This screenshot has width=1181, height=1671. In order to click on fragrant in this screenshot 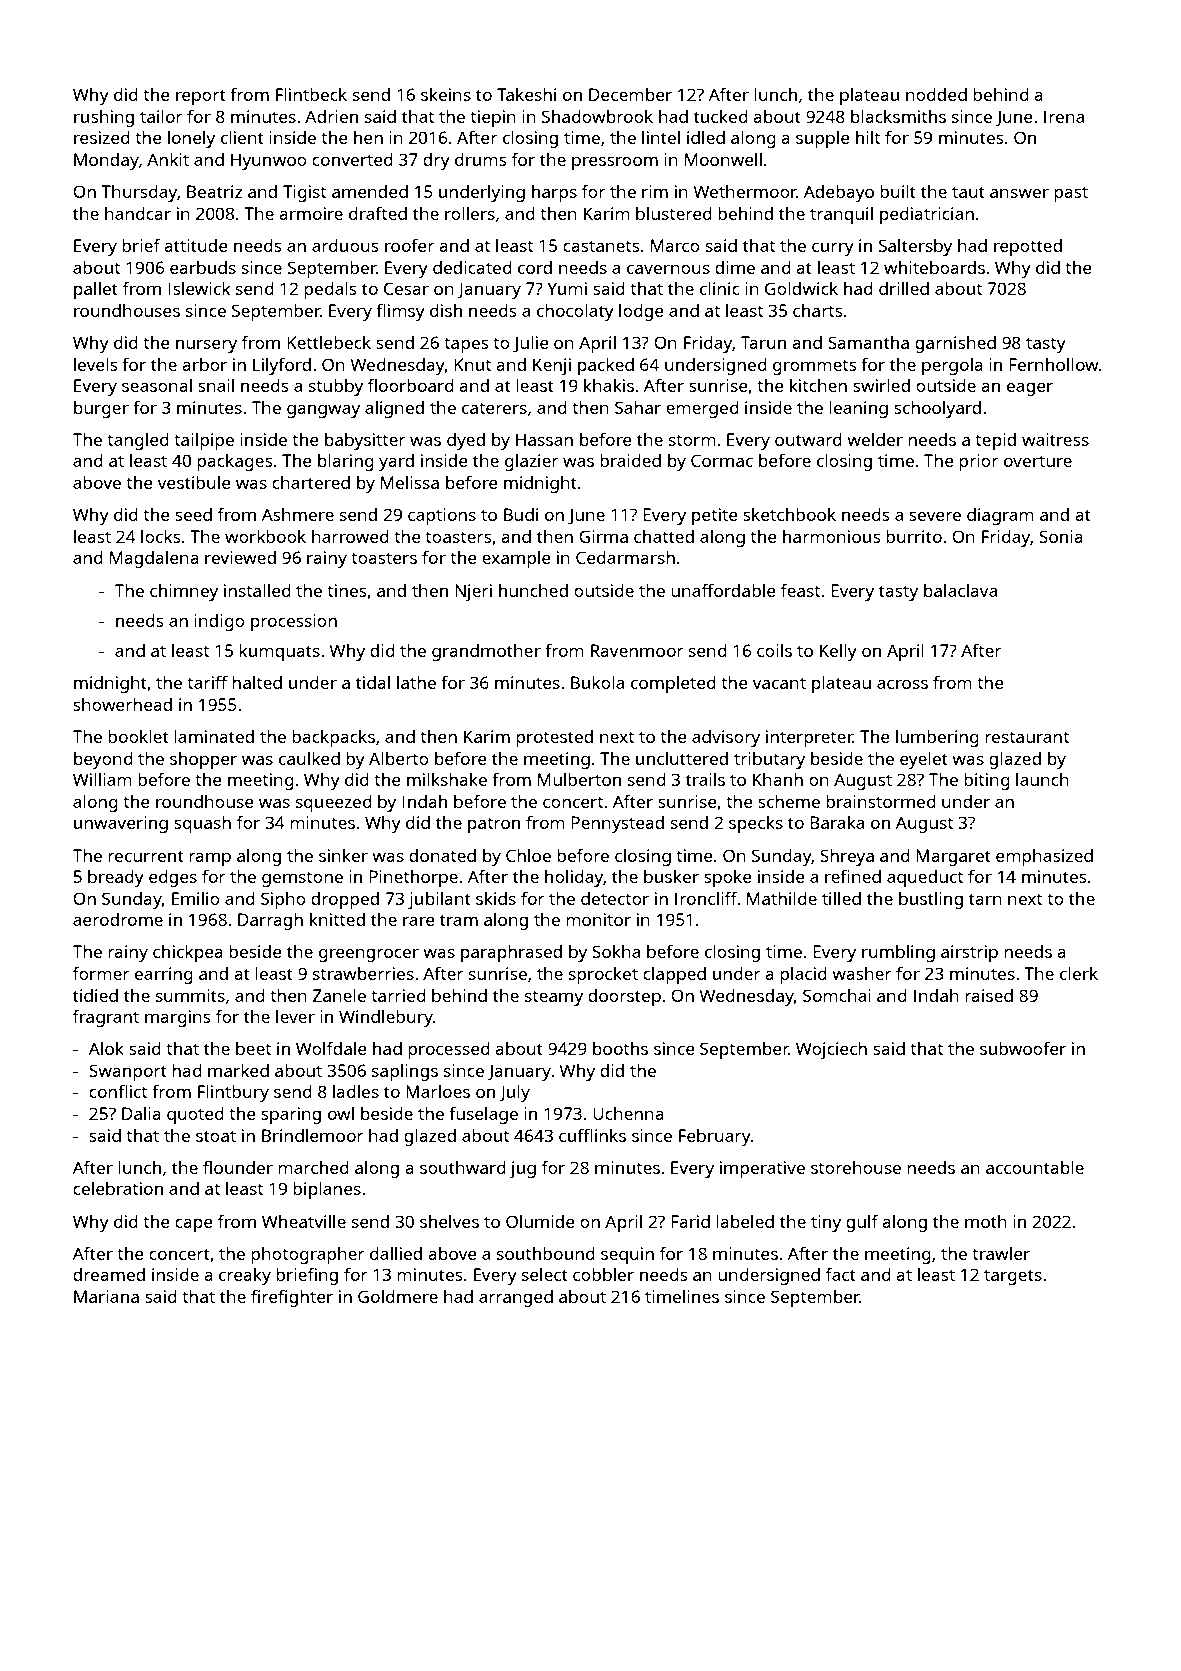, I will do `click(106, 1018)`.
